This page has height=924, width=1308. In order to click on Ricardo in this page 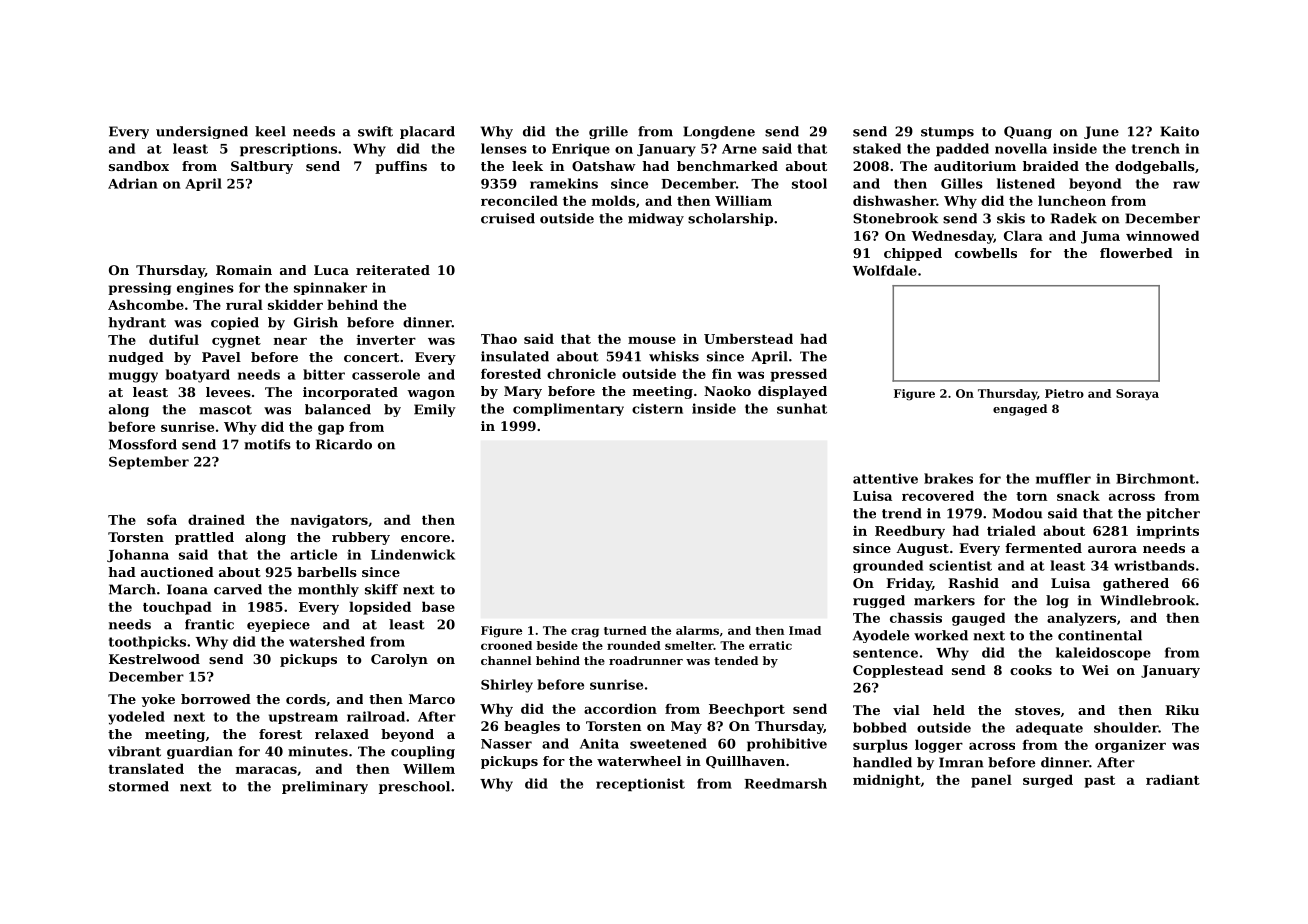, I will do `click(344, 444)`.
